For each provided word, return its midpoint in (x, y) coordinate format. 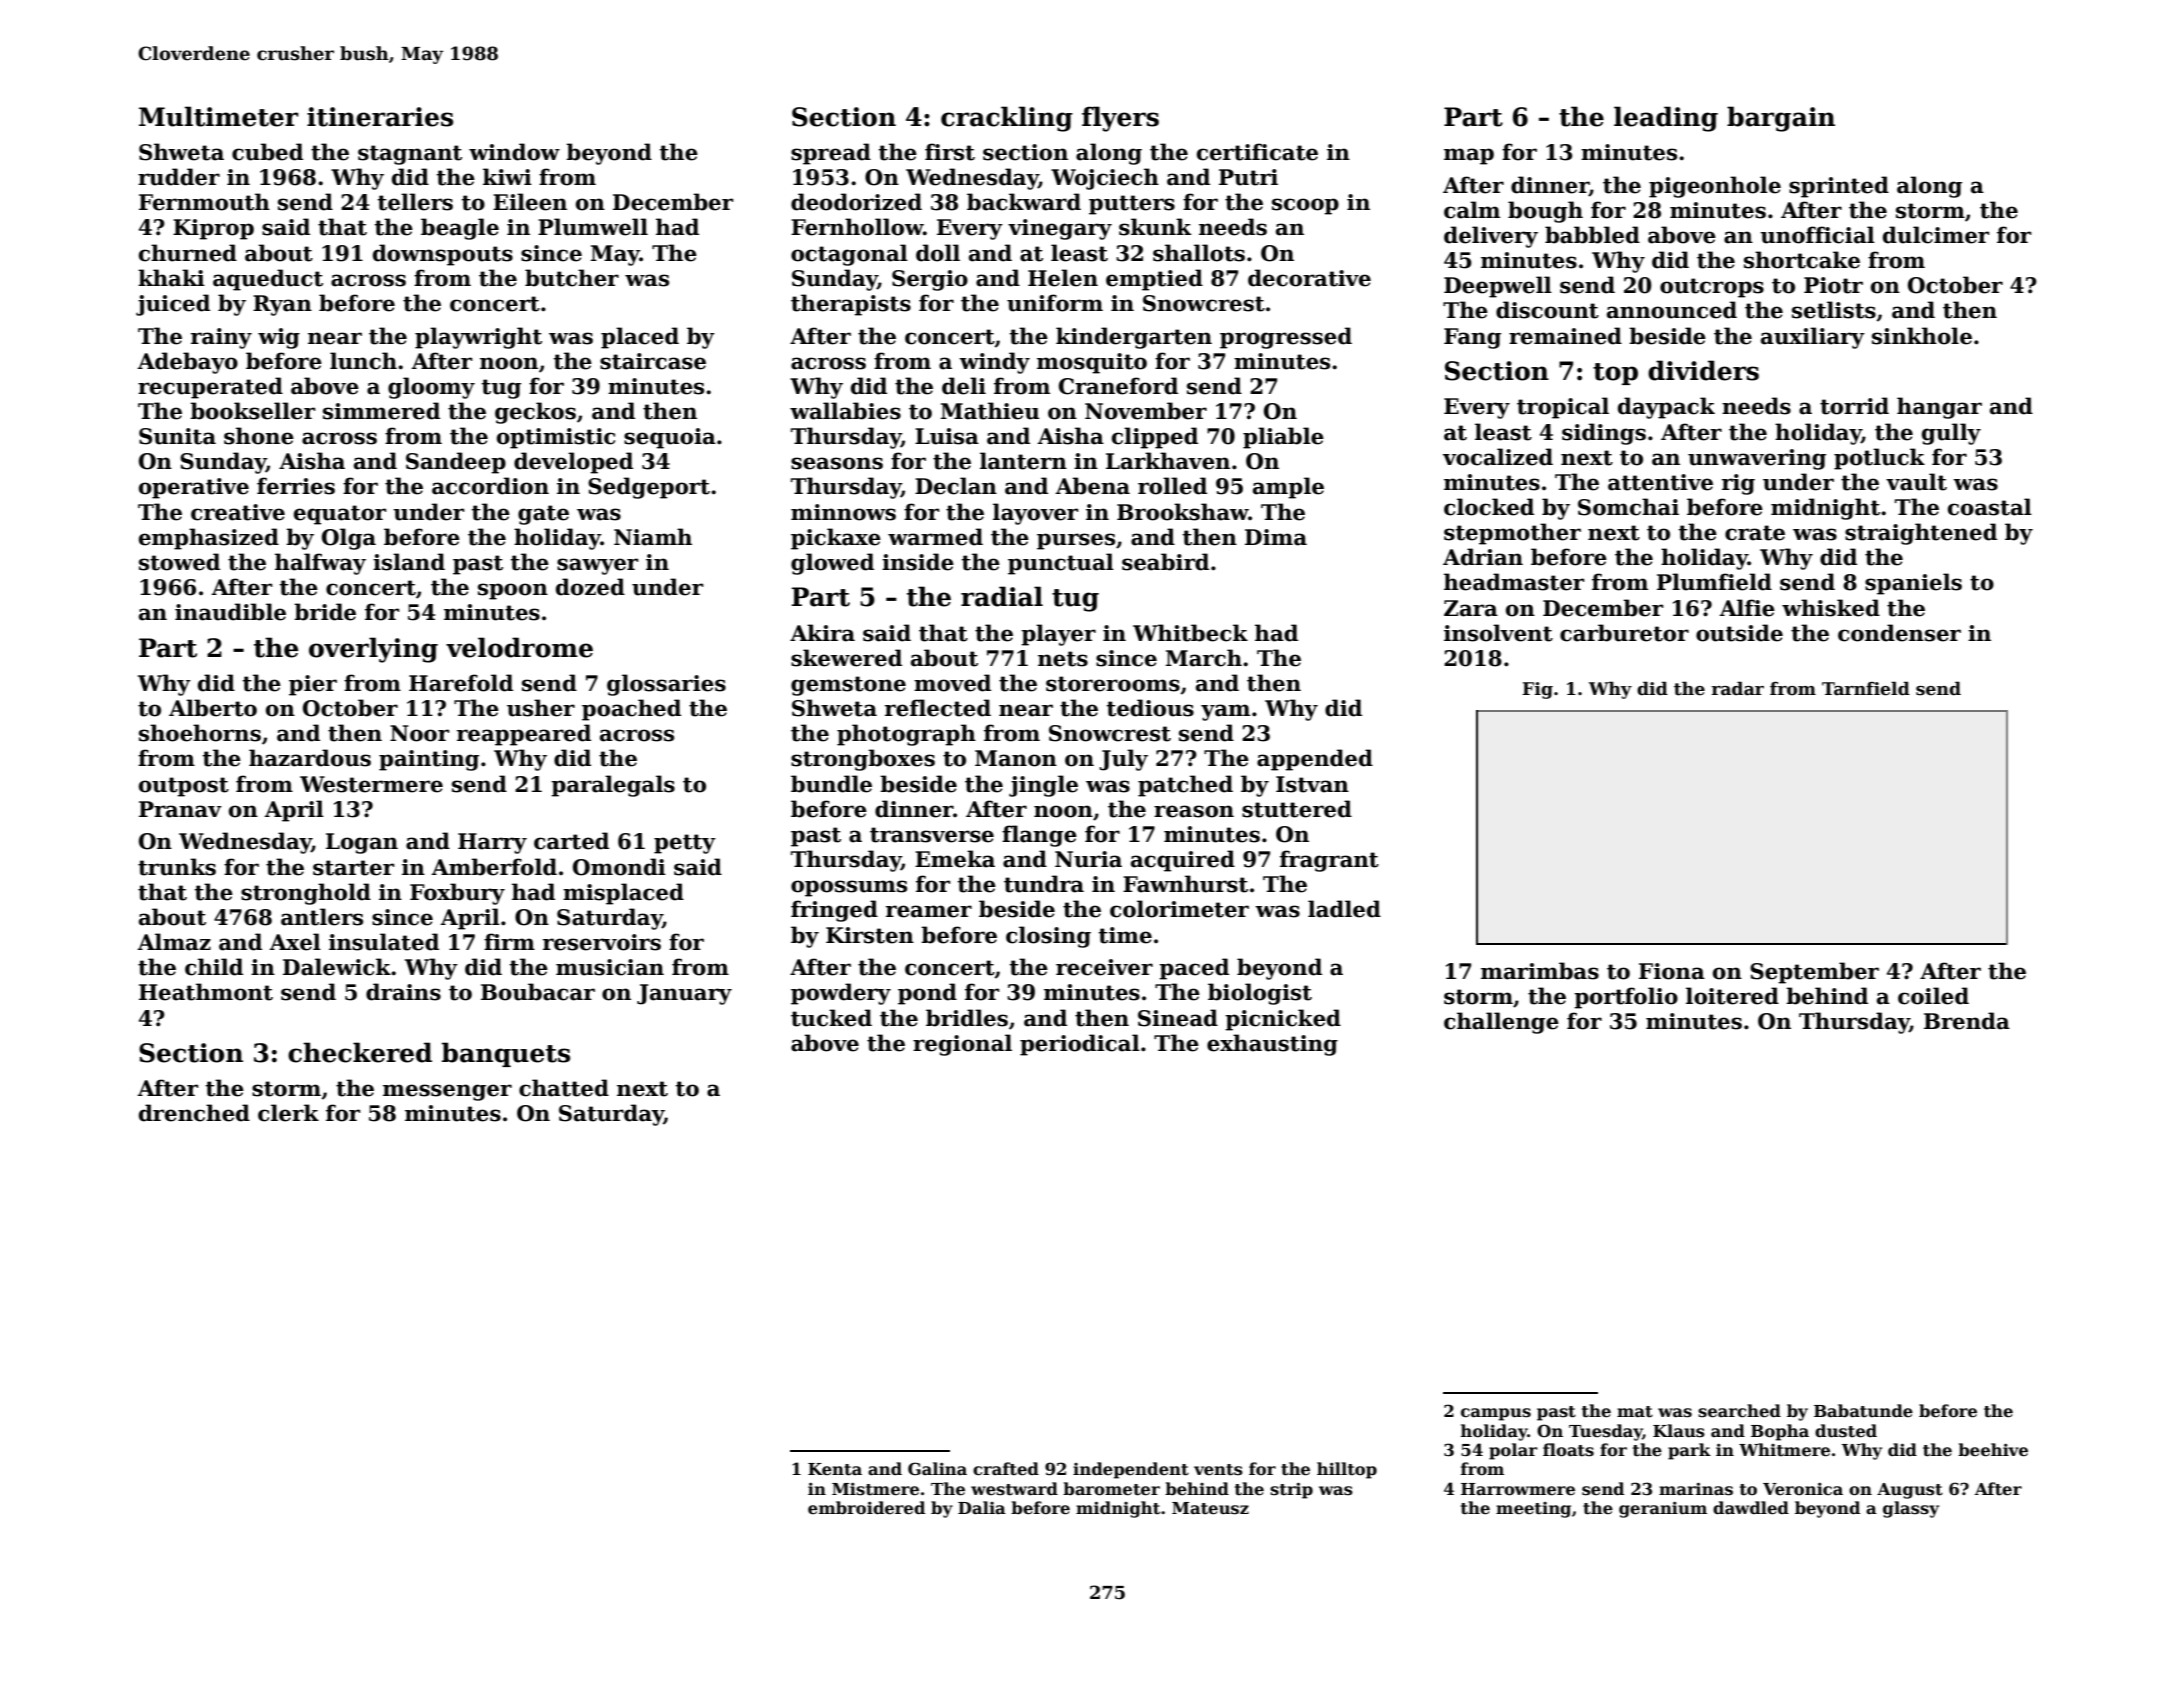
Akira (822, 633)
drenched (194, 1113)
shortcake (1802, 260)
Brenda (1967, 1021)
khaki (171, 278)
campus (1496, 1414)
